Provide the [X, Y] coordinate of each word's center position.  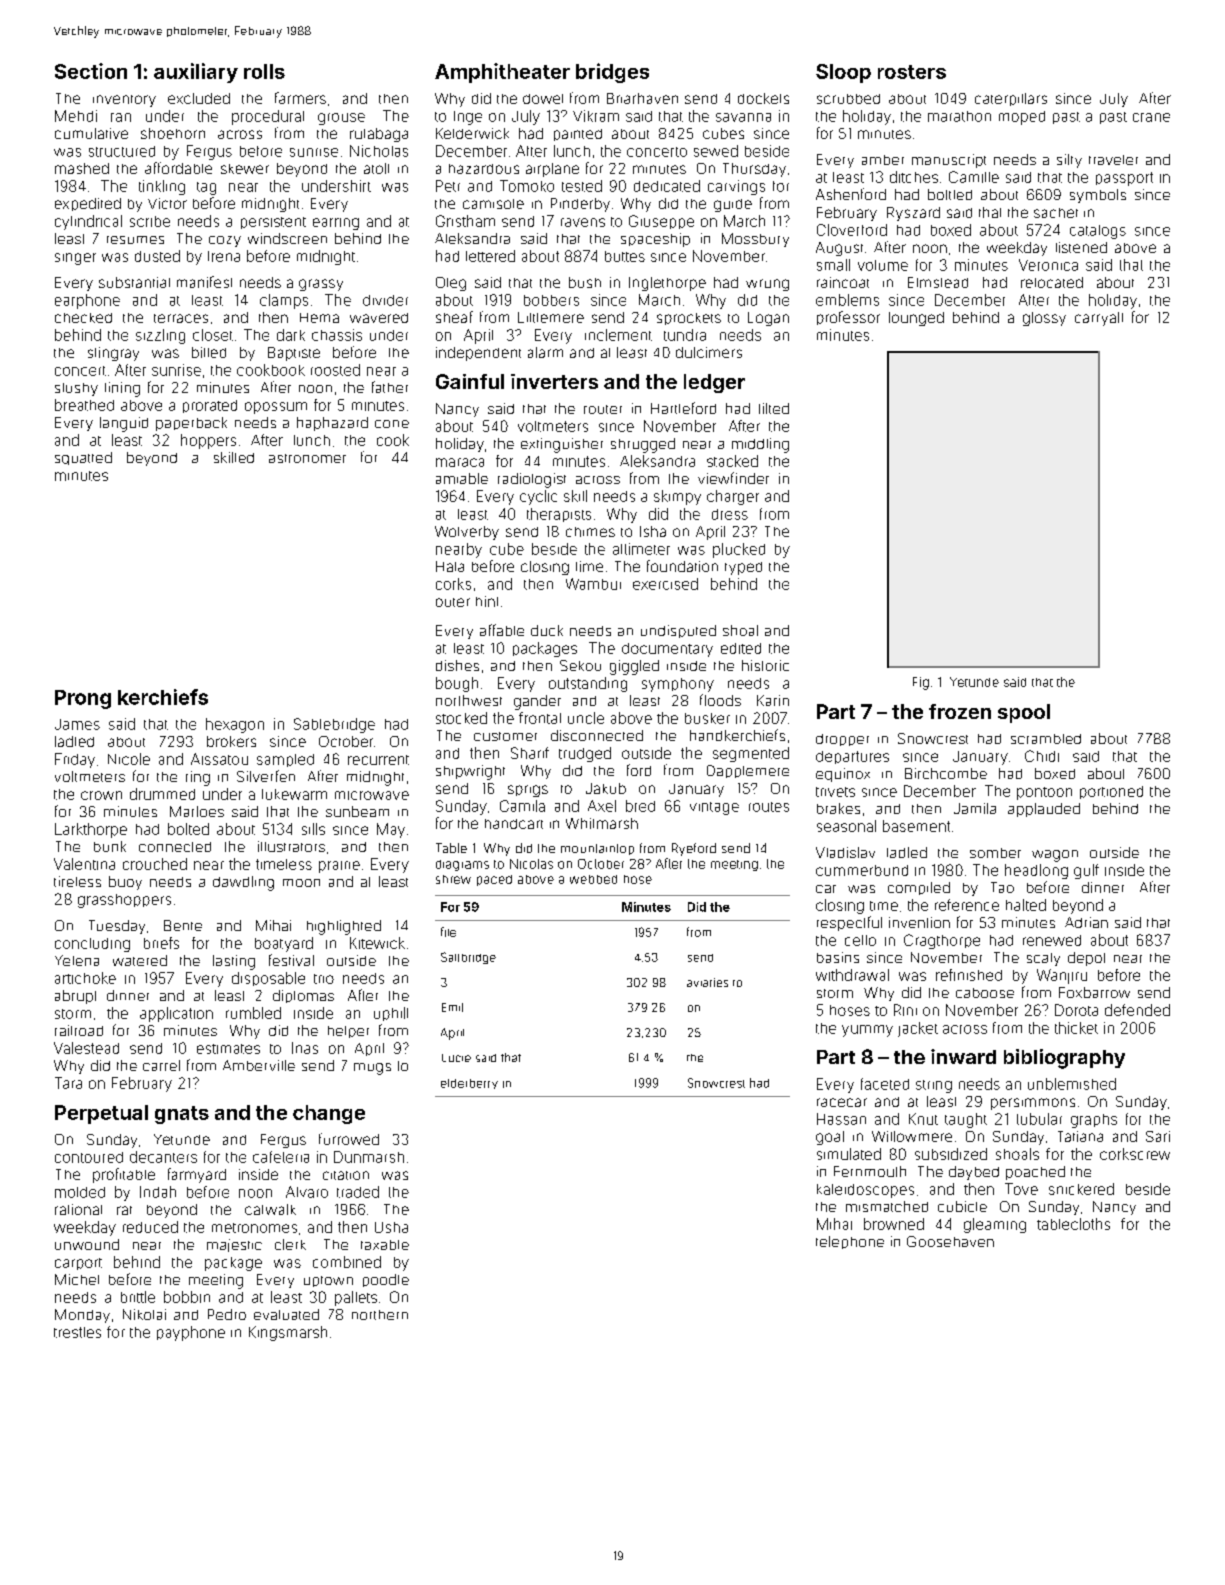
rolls [264, 71]
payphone [191, 1333]
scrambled [1046, 739]
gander [537, 702]
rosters [912, 72]
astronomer [307, 458]
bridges [612, 73]
